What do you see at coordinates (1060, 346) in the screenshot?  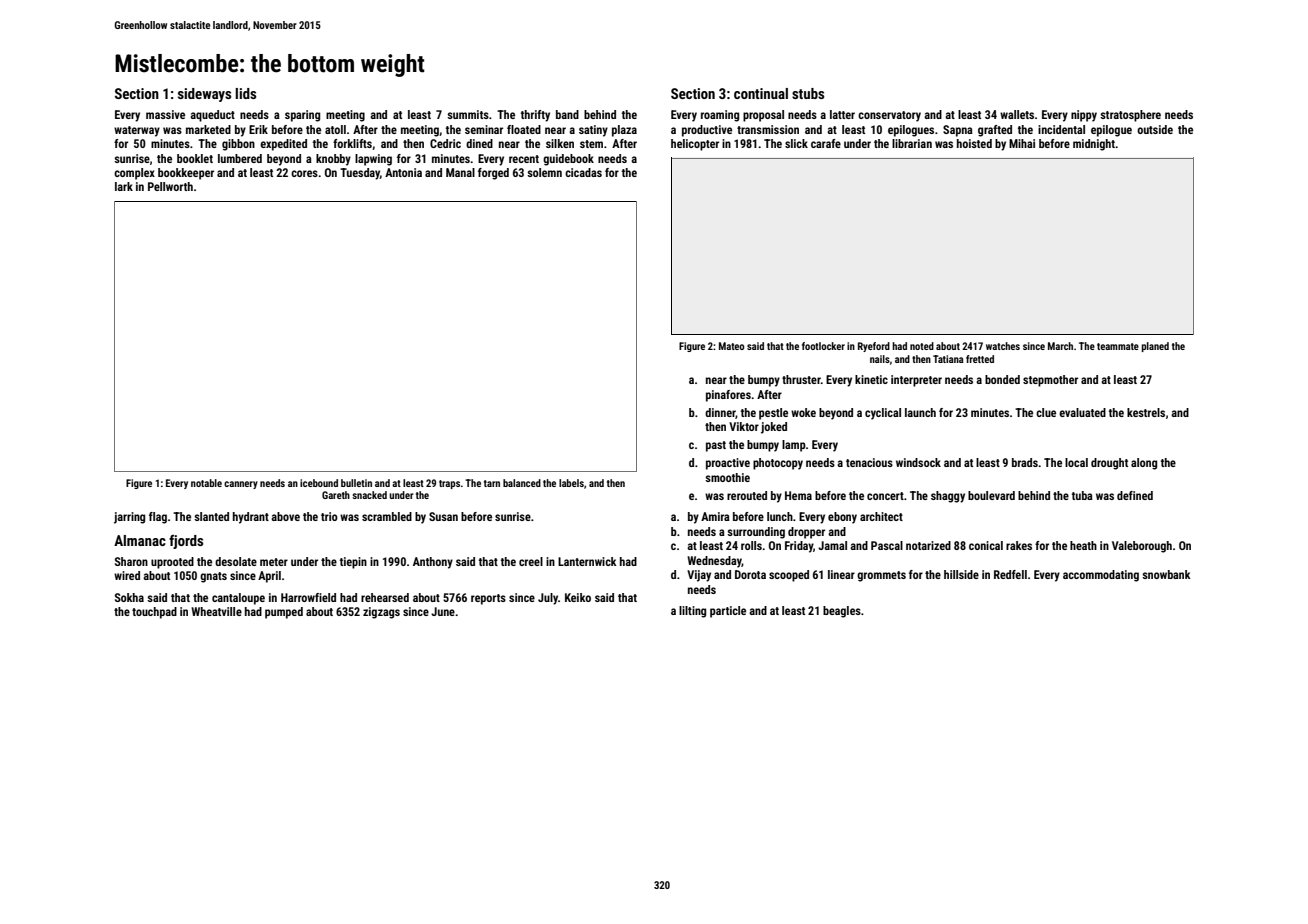 I see `March` at bounding box center [1060, 346].
